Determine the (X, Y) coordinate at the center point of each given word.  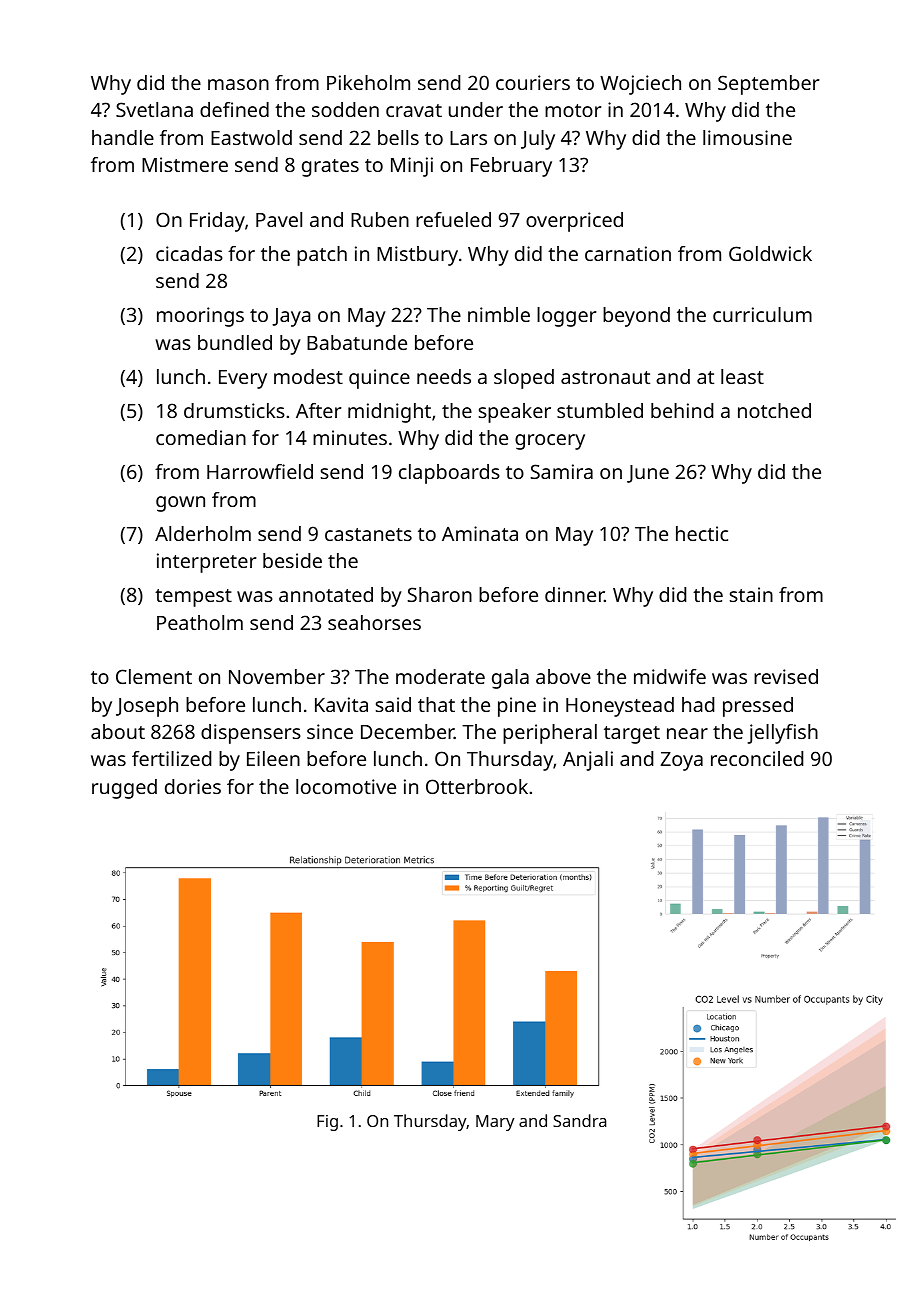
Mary (495, 1123)
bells (398, 137)
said (393, 704)
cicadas (189, 253)
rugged (124, 789)
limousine (747, 137)
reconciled (757, 758)
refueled (453, 219)
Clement (154, 676)
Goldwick (770, 253)
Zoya (681, 761)
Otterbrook (477, 786)
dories (193, 786)
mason (238, 84)
